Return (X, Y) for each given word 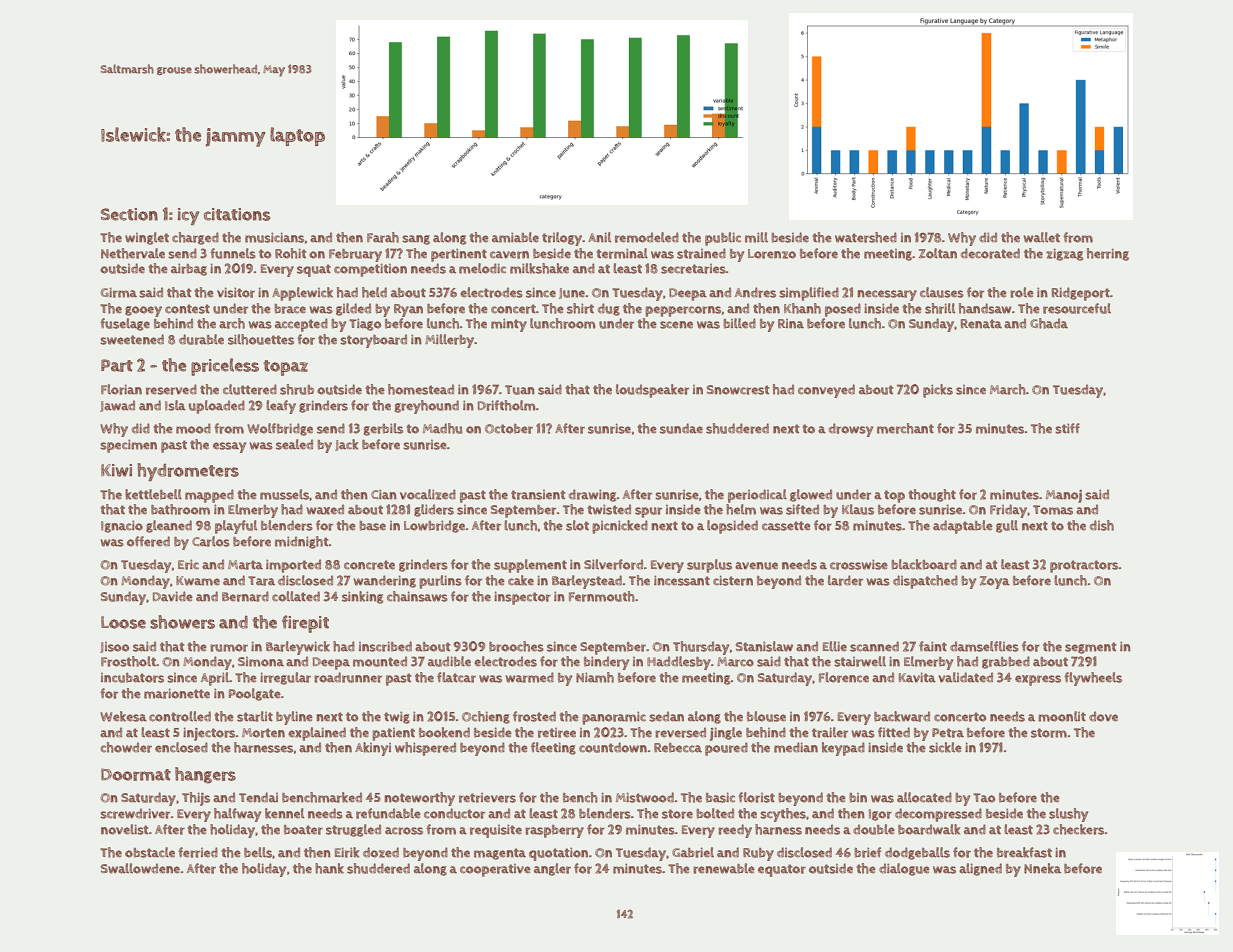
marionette (177, 693)
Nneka (1042, 868)
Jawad (117, 406)
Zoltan (938, 253)
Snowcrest (738, 390)
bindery (606, 663)
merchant (905, 428)
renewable (724, 868)
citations (237, 214)
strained (701, 253)
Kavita (917, 677)
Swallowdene (140, 868)
